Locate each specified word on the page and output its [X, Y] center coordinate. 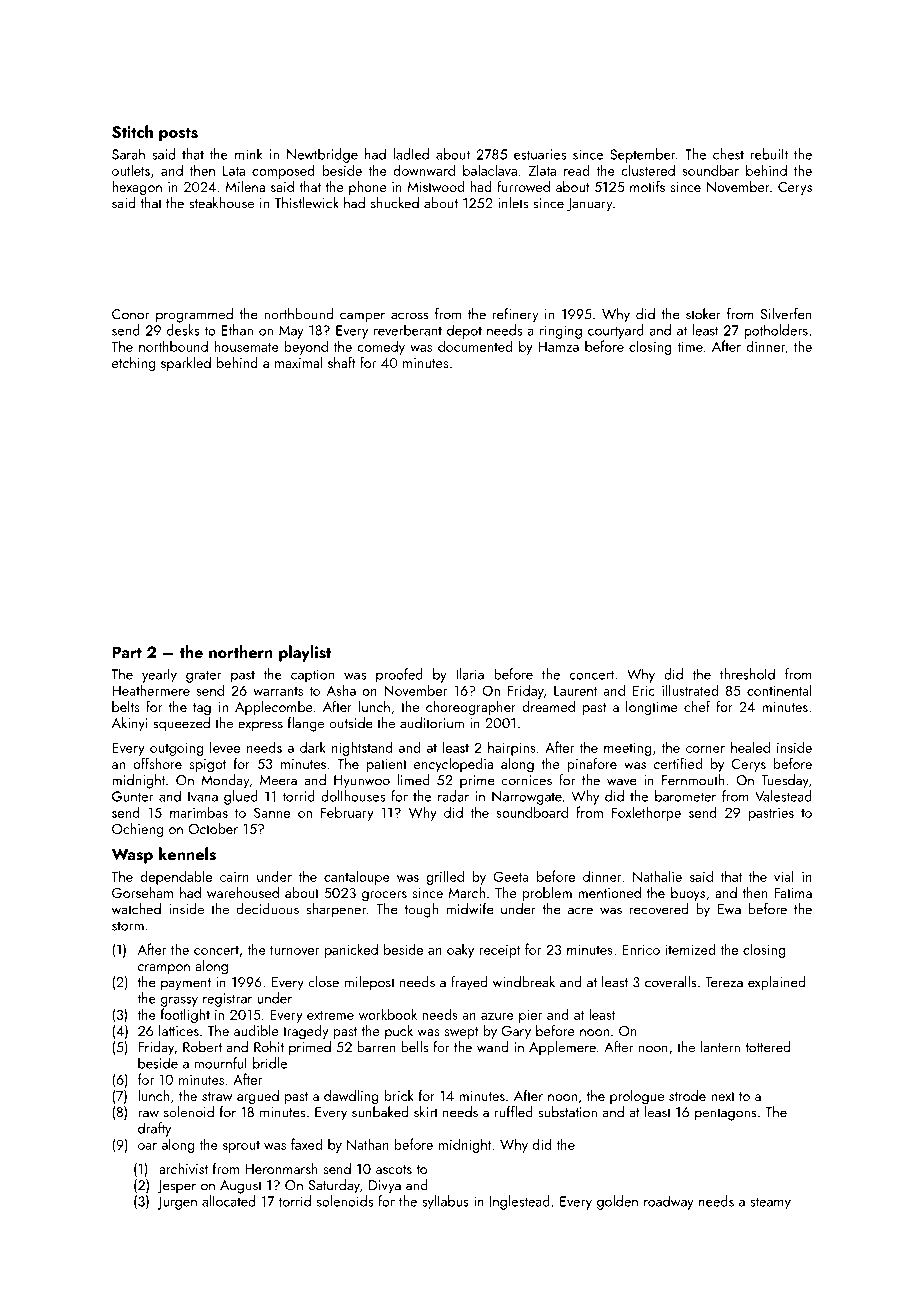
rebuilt [769, 154]
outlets [131, 170]
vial [783, 876]
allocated [228, 1201]
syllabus [445, 1202]
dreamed [548, 706]
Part [127, 652]
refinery [515, 315]
